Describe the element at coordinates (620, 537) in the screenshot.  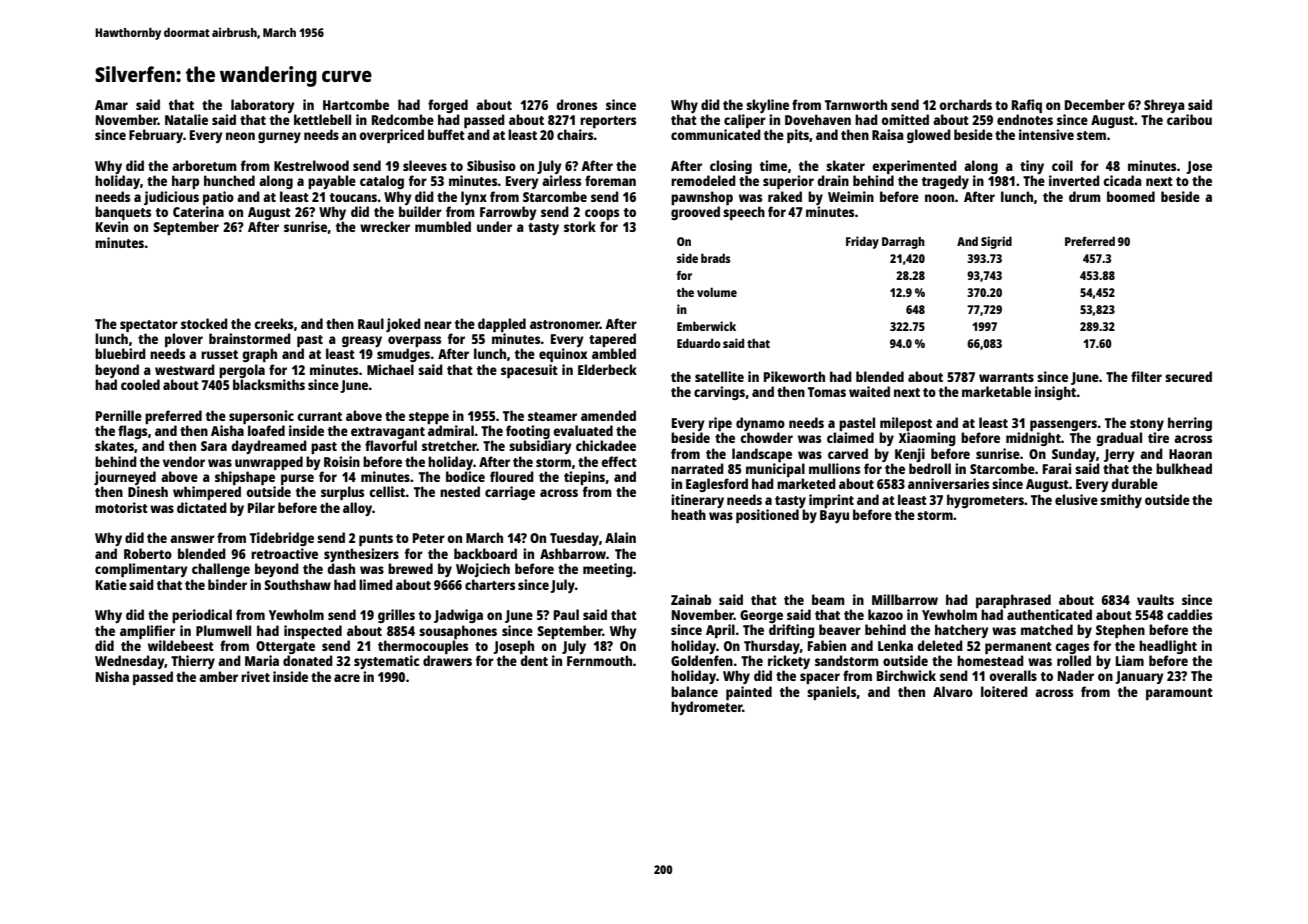
I see `Alain` at that location.
